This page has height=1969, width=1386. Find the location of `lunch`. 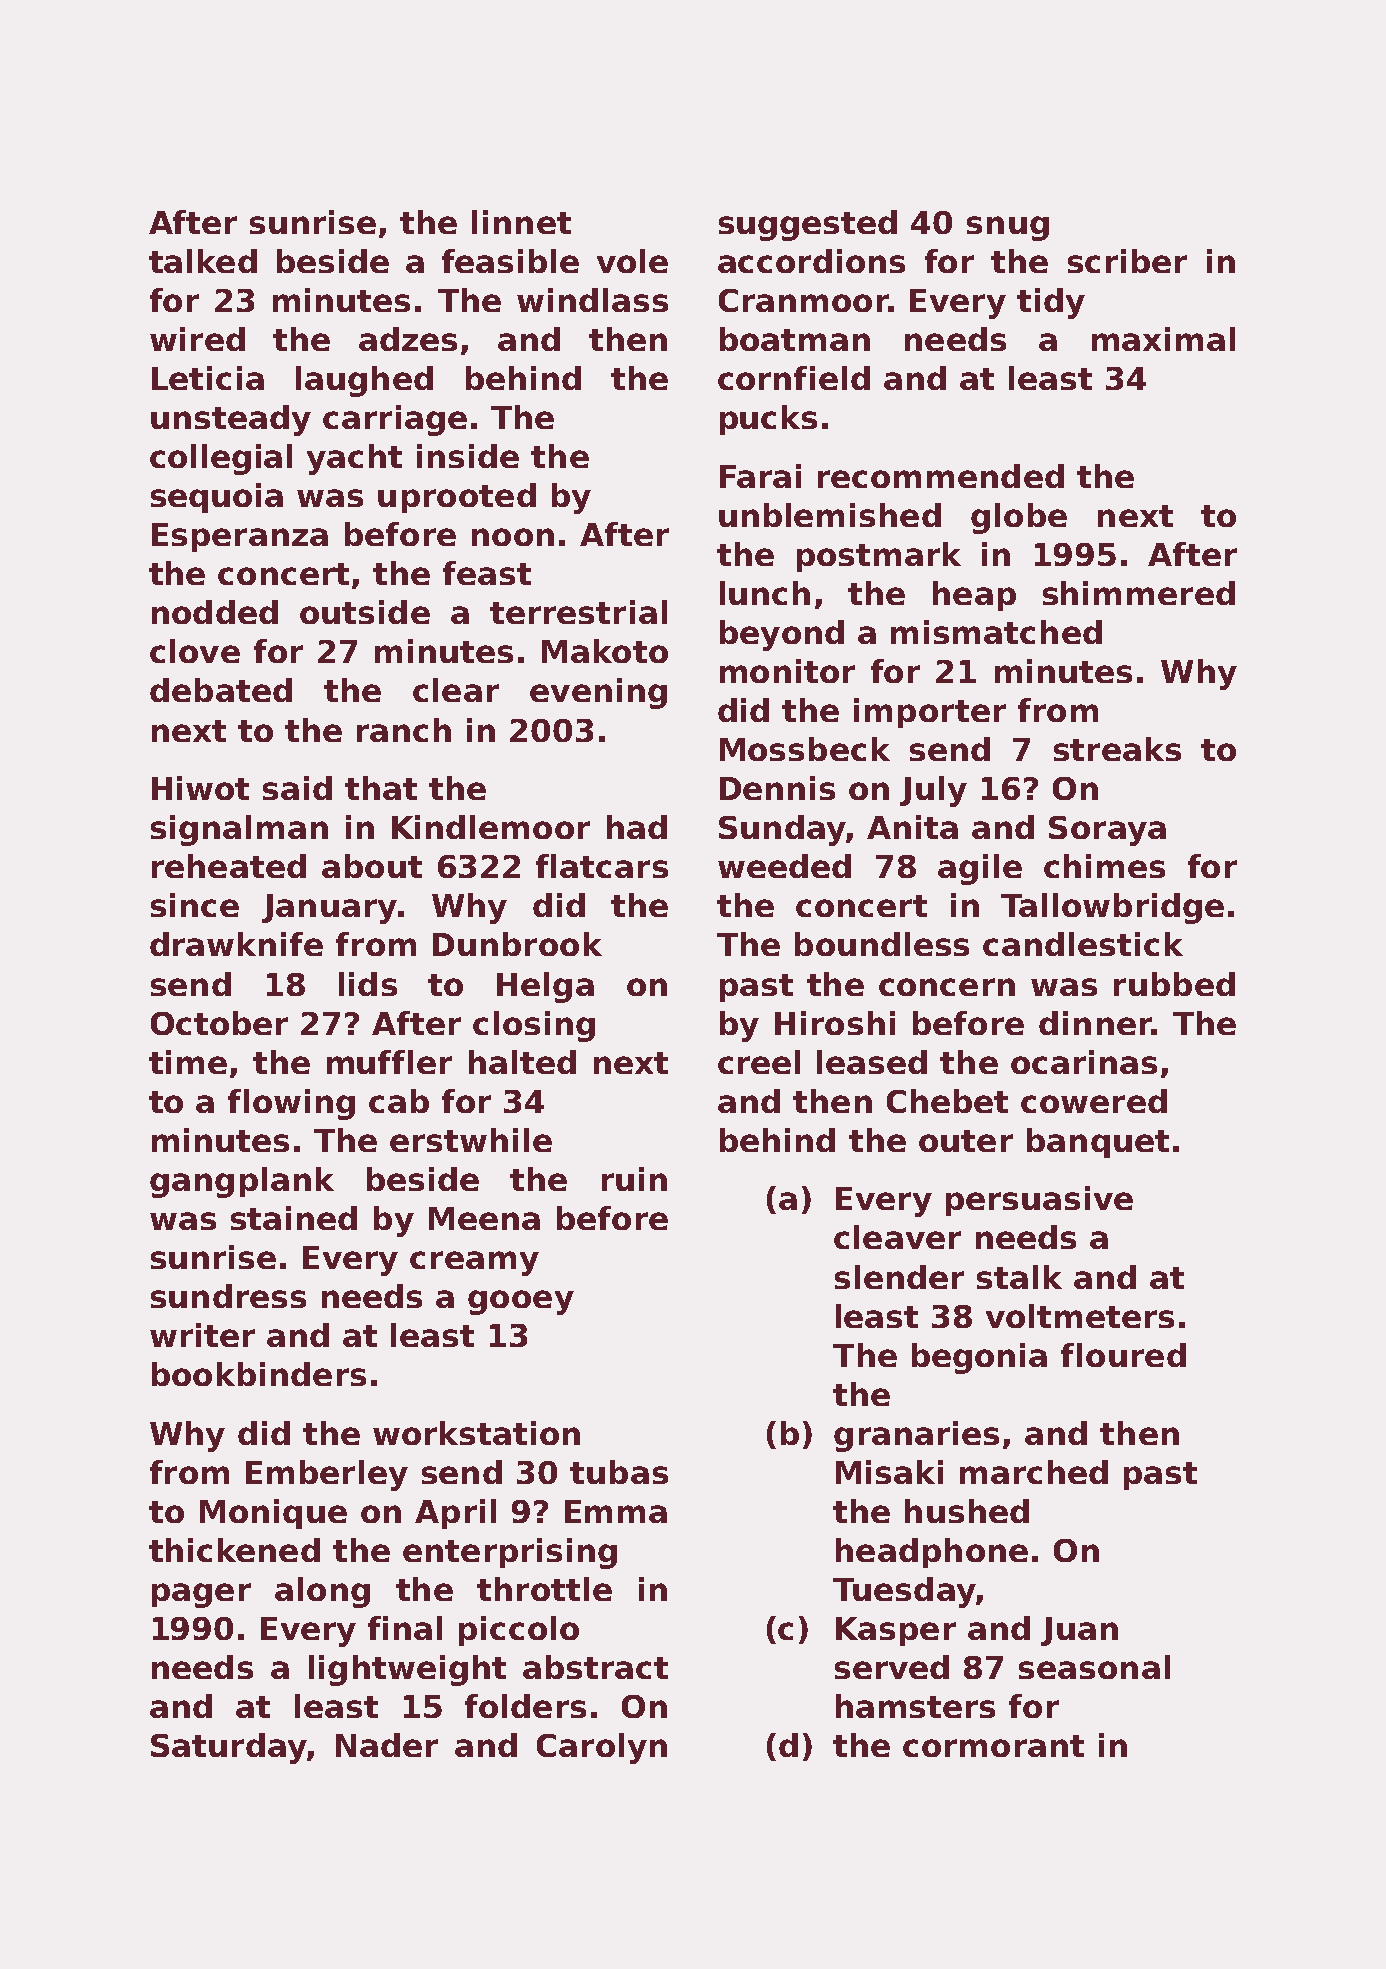

lunch is located at coordinates (765, 593).
